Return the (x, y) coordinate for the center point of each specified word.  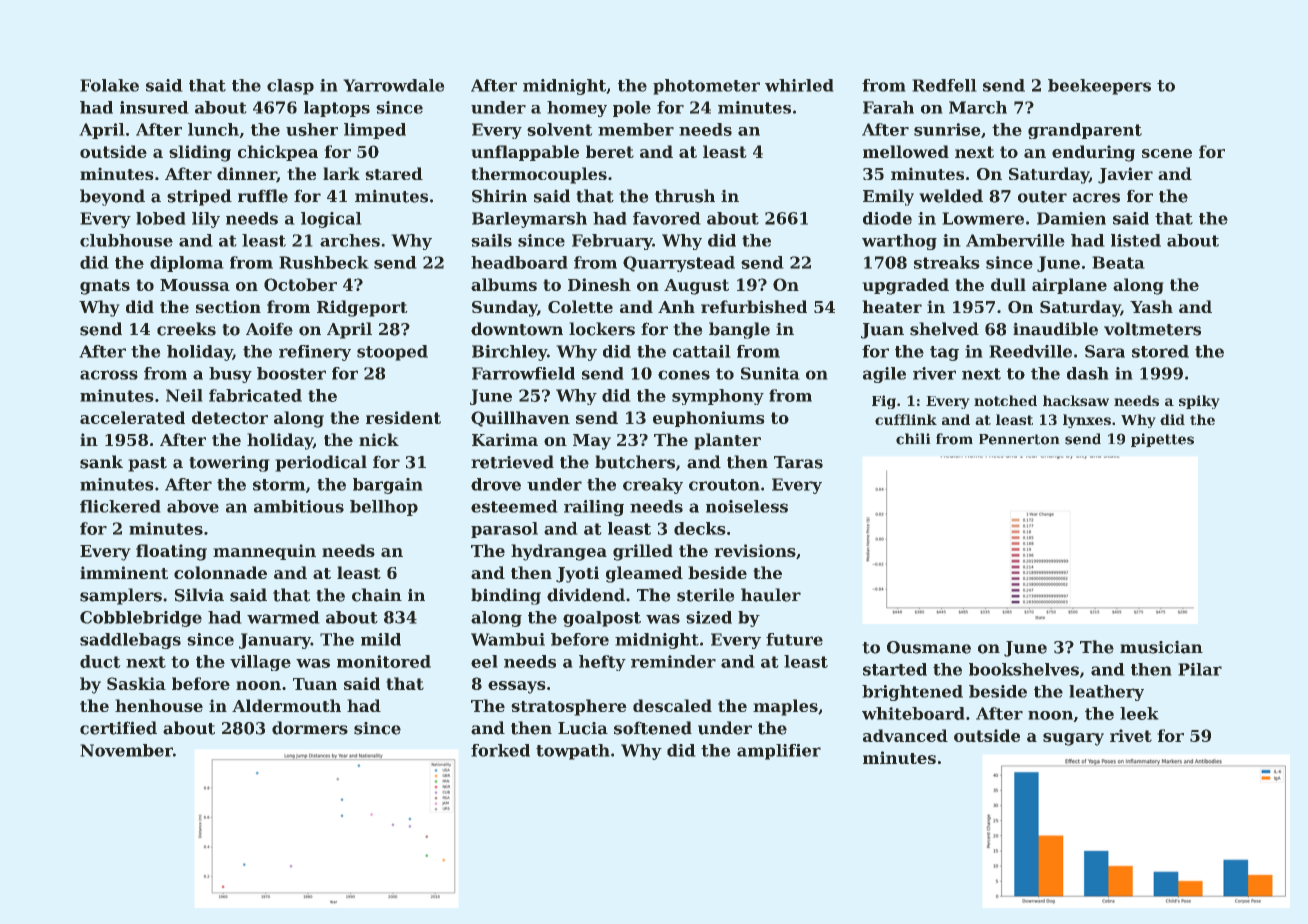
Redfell (944, 85)
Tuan (315, 684)
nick (379, 439)
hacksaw (1076, 400)
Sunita (770, 373)
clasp (290, 87)
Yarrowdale (394, 85)
